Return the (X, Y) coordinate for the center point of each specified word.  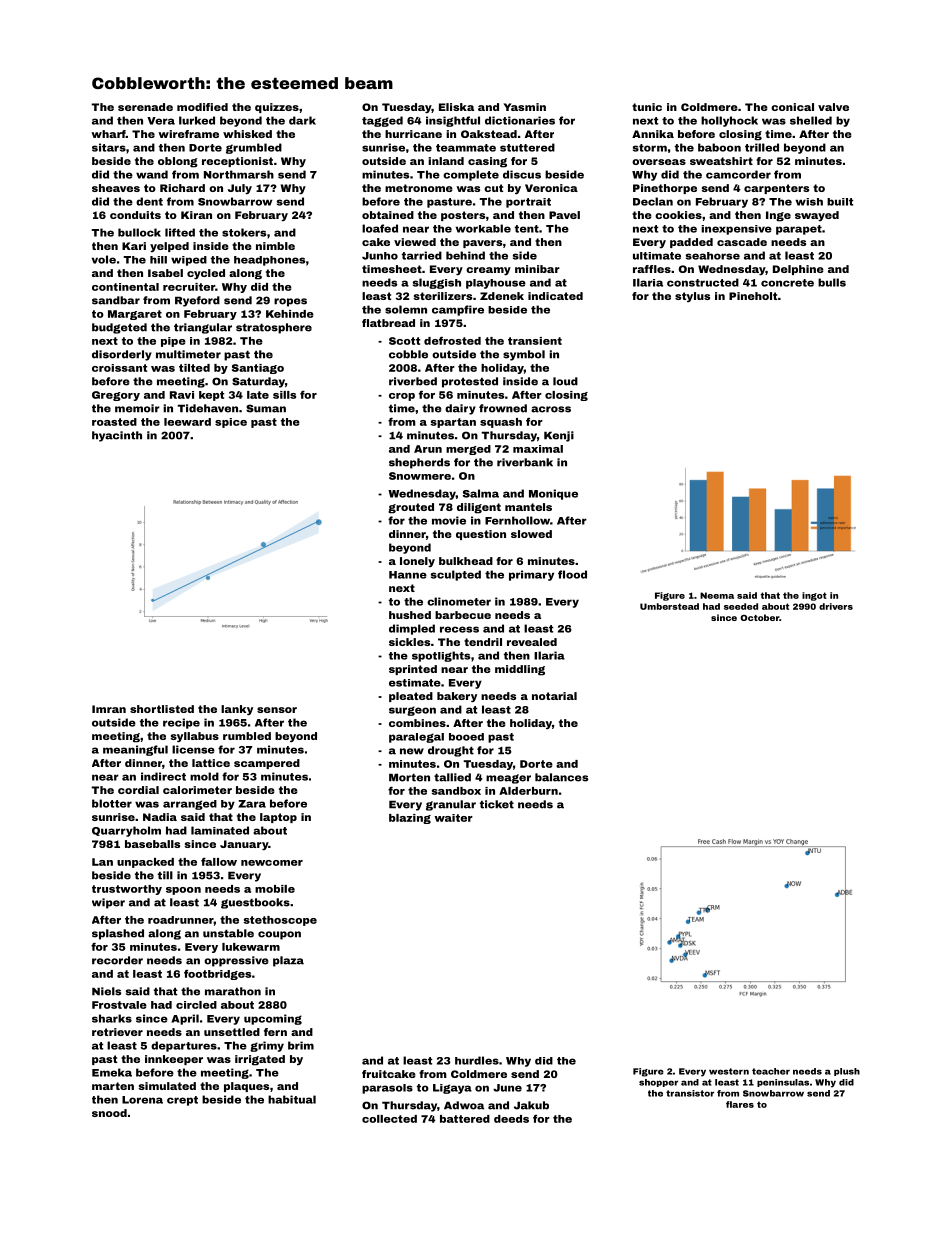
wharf (108, 134)
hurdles (477, 1060)
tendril (483, 642)
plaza (288, 961)
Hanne (408, 575)
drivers (836, 606)
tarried (422, 255)
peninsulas (783, 1083)
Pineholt (753, 296)
